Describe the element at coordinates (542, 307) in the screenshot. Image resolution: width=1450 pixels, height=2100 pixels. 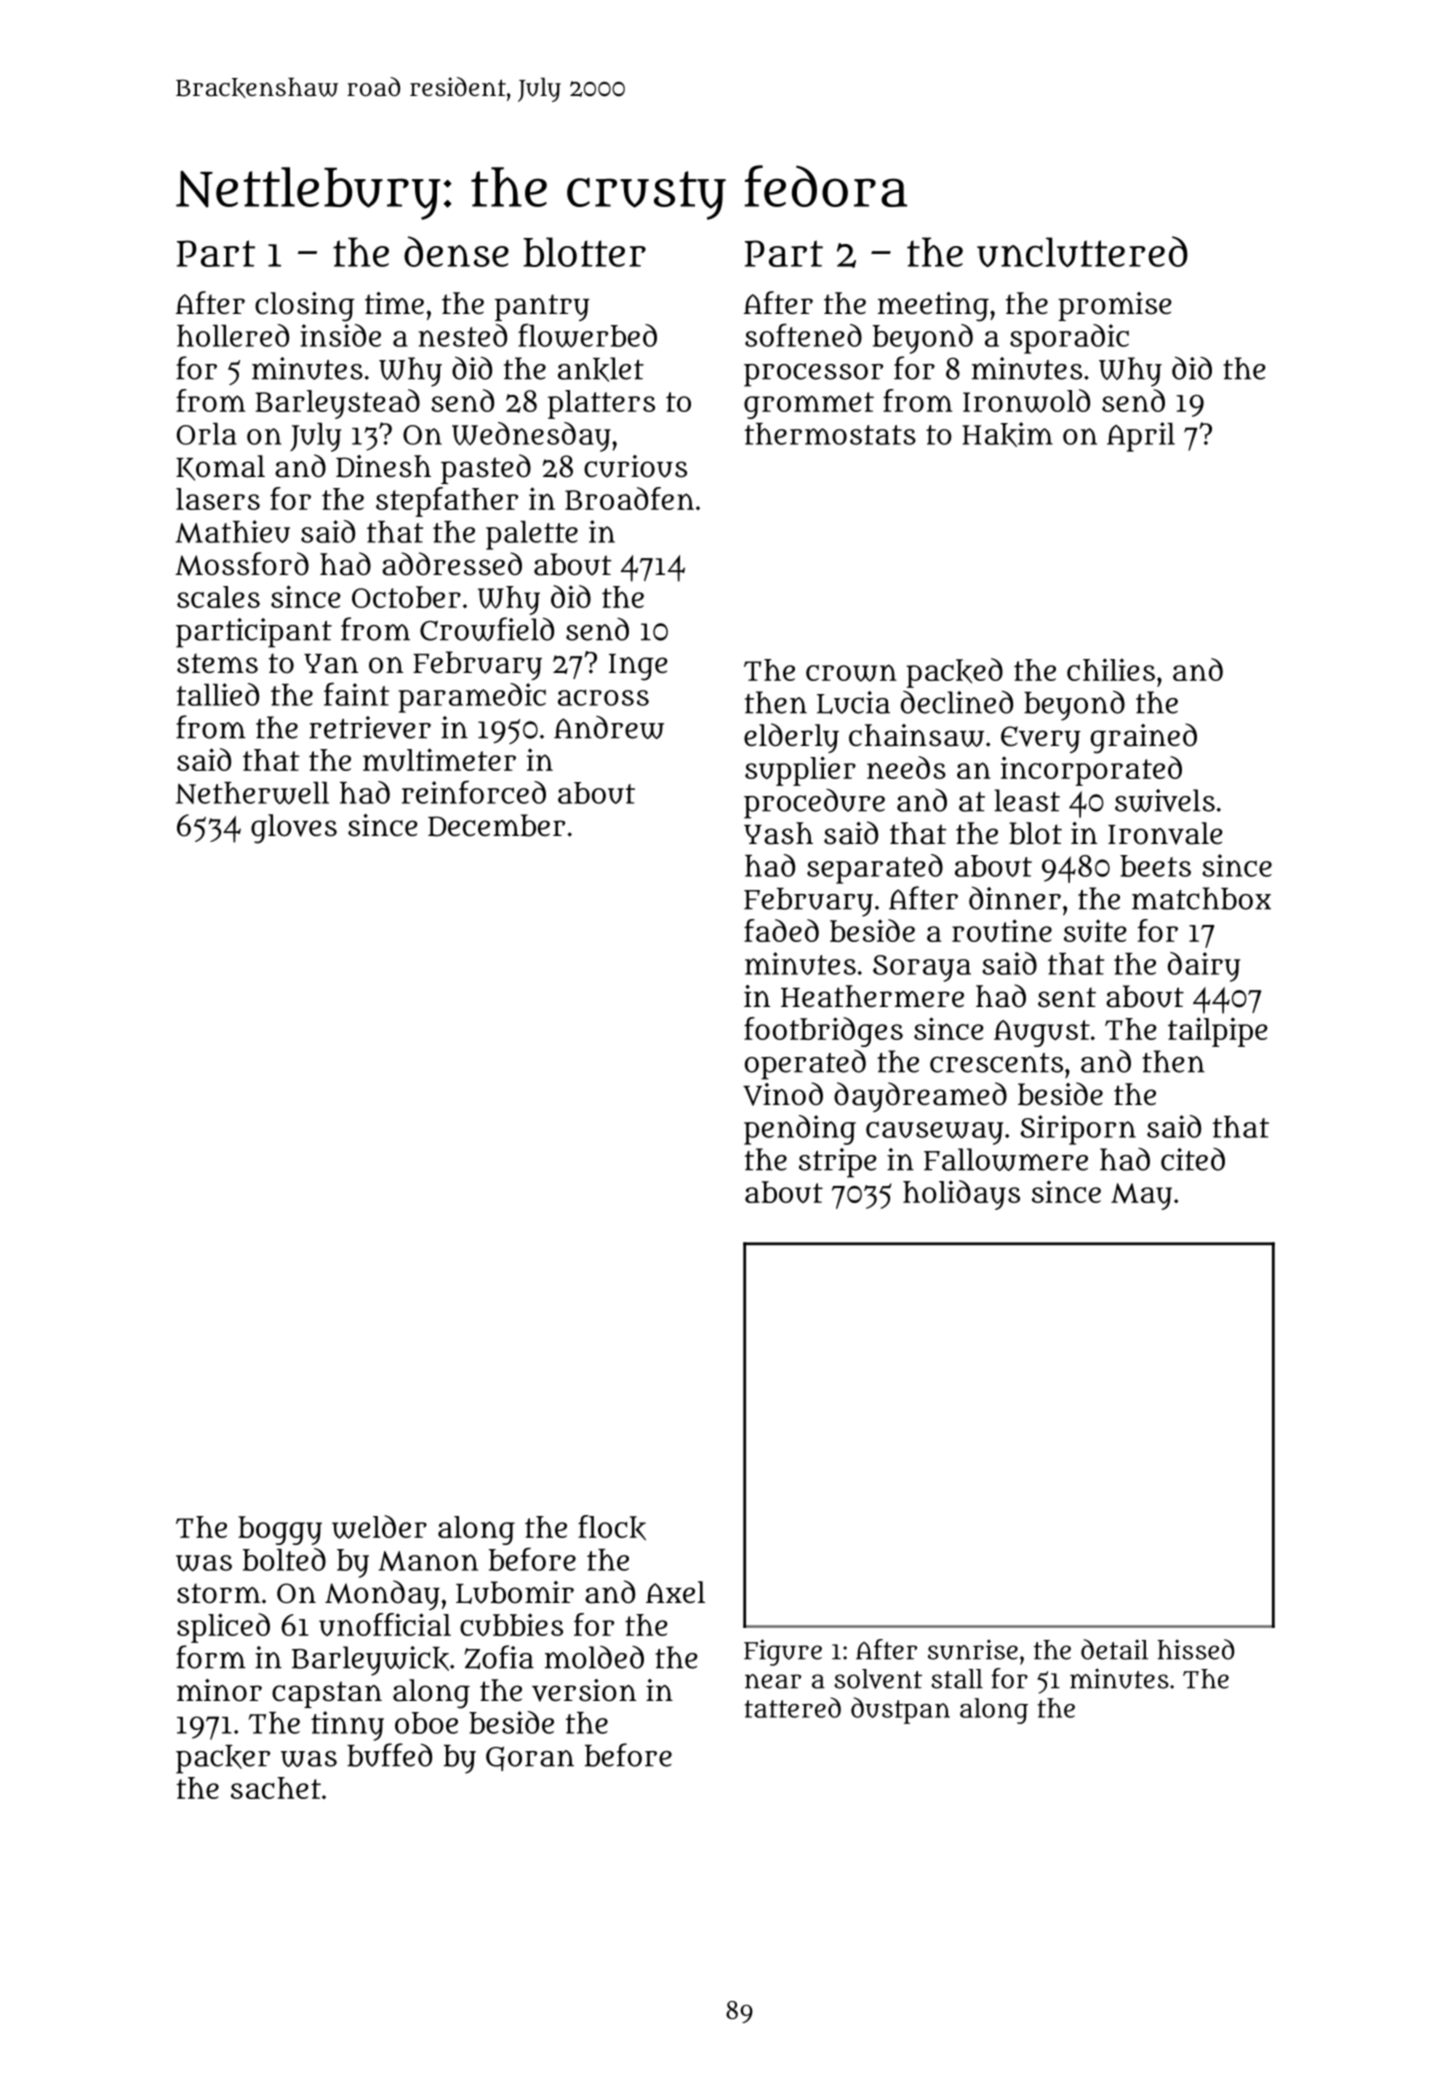
I see `pantry` at that location.
